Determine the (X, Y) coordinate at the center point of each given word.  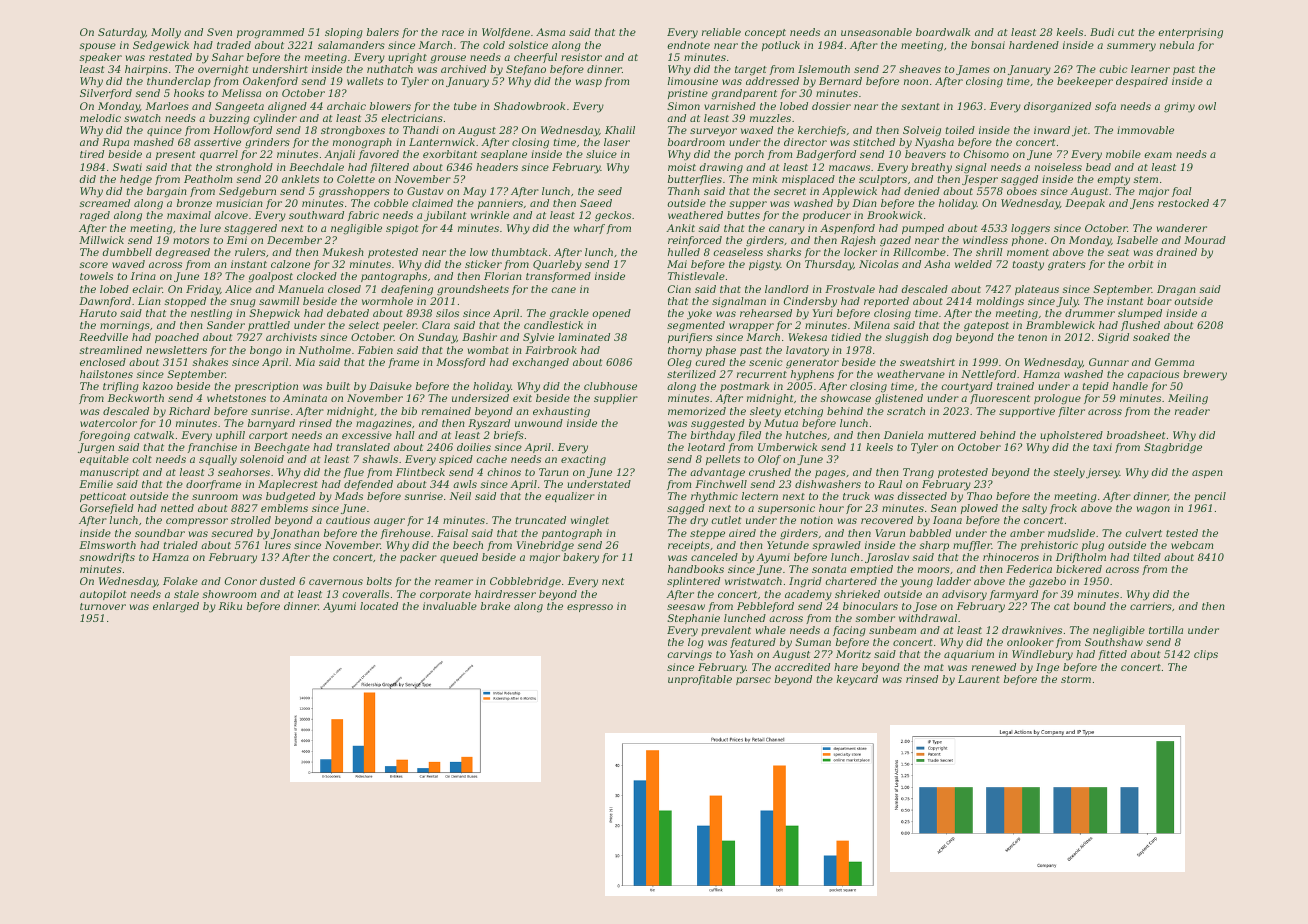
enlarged (176, 607)
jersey (1103, 473)
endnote (689, 45)
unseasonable (876, 32)
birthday (713, 436)
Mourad (1205, 240)
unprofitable (700, 680)
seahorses (244, 472)
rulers (250, 252)
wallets (365, 81)
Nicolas (879, 264)
